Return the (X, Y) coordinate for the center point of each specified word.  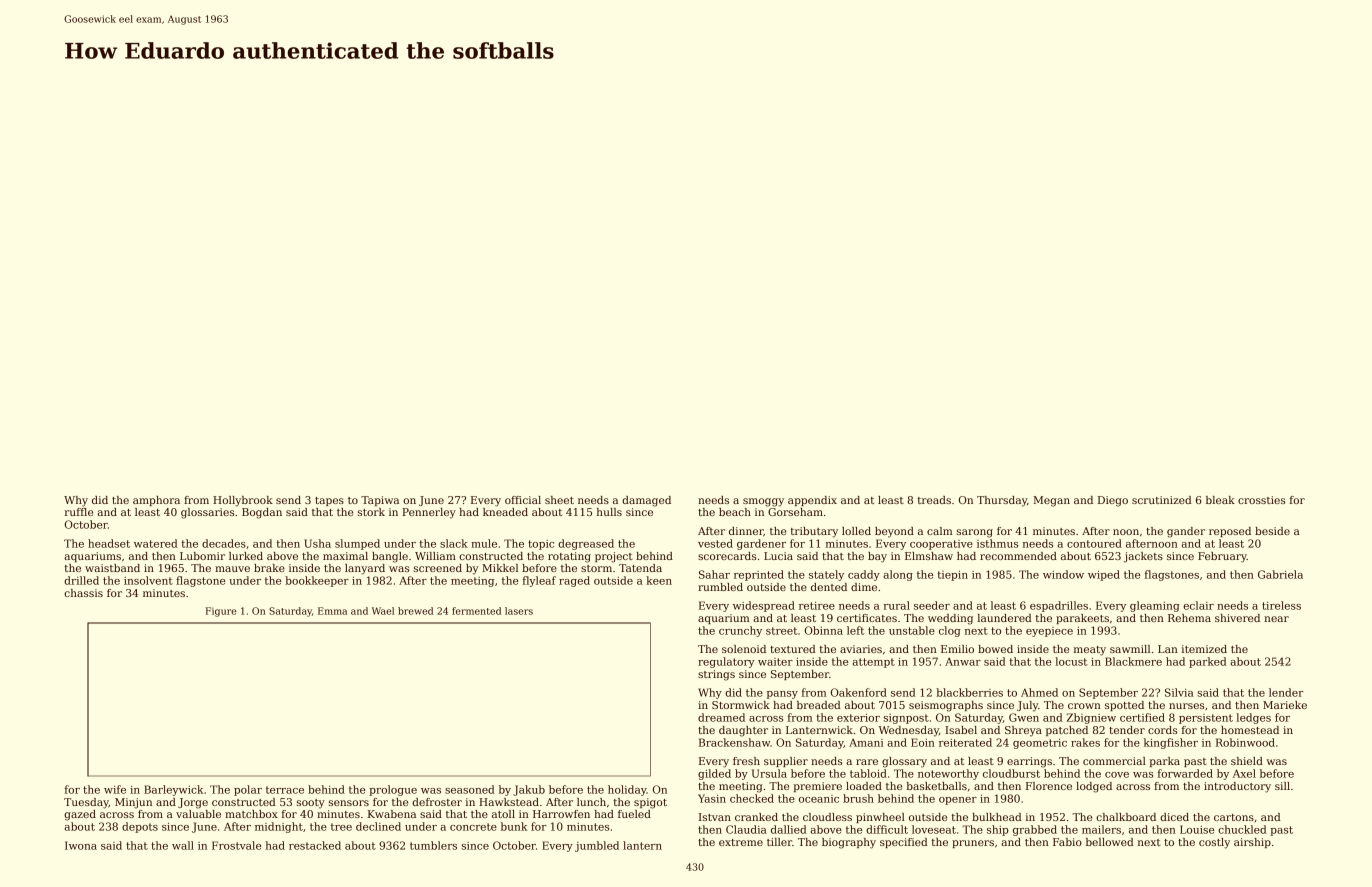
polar (248, 790)
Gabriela (1280, 574)
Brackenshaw (734, 742)
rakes (1085, 742)
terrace (285, 790)
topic (541, 545)
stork (371, 512)
